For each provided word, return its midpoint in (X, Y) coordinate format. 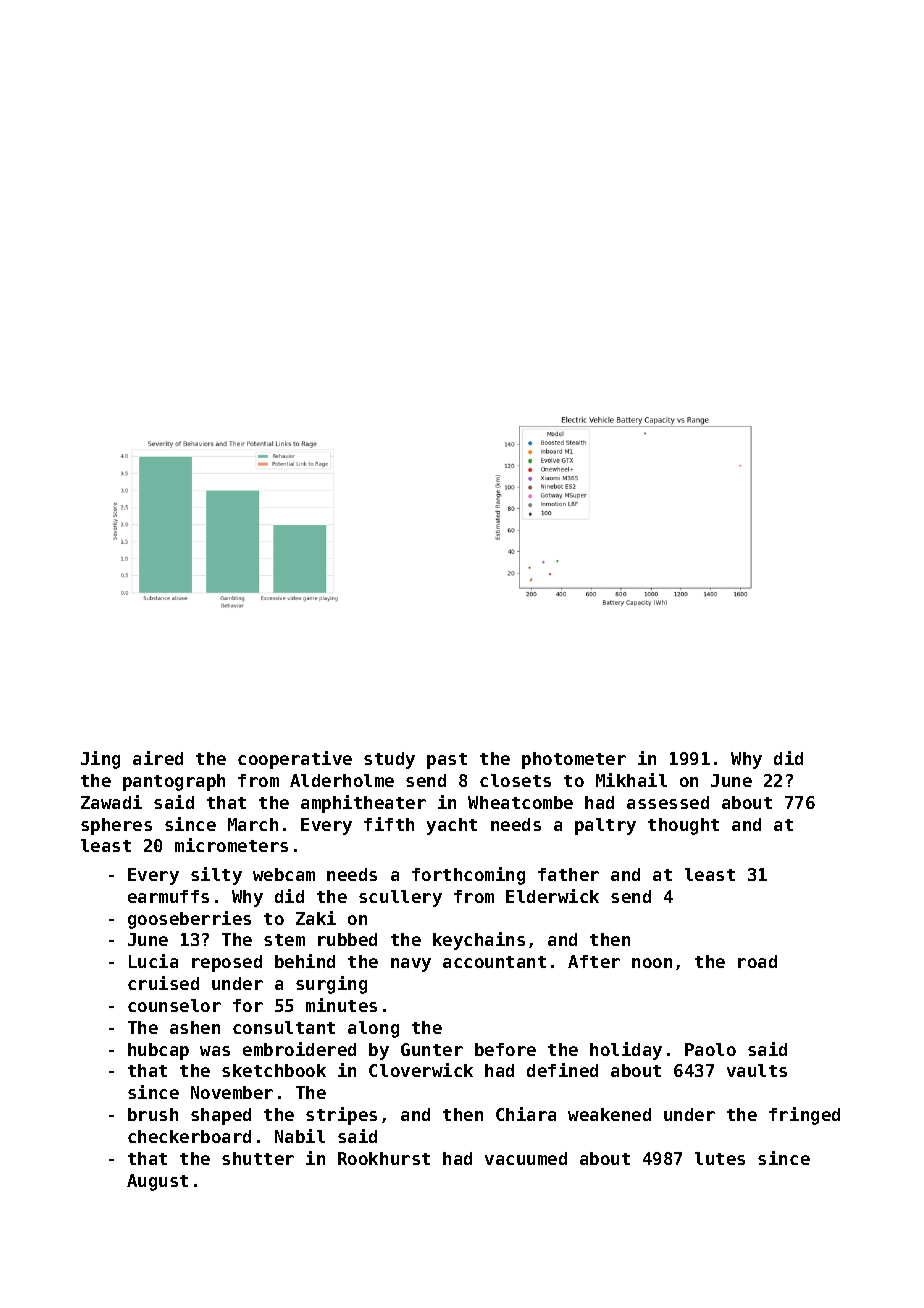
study (389, 760)
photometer (574, 760)
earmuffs (168, 896)
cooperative (295, 760)
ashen (195, 1027)
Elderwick (552, 896)
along (373, 1029)
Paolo (710, 1049)
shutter (258, 1158)
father (568, 874)
